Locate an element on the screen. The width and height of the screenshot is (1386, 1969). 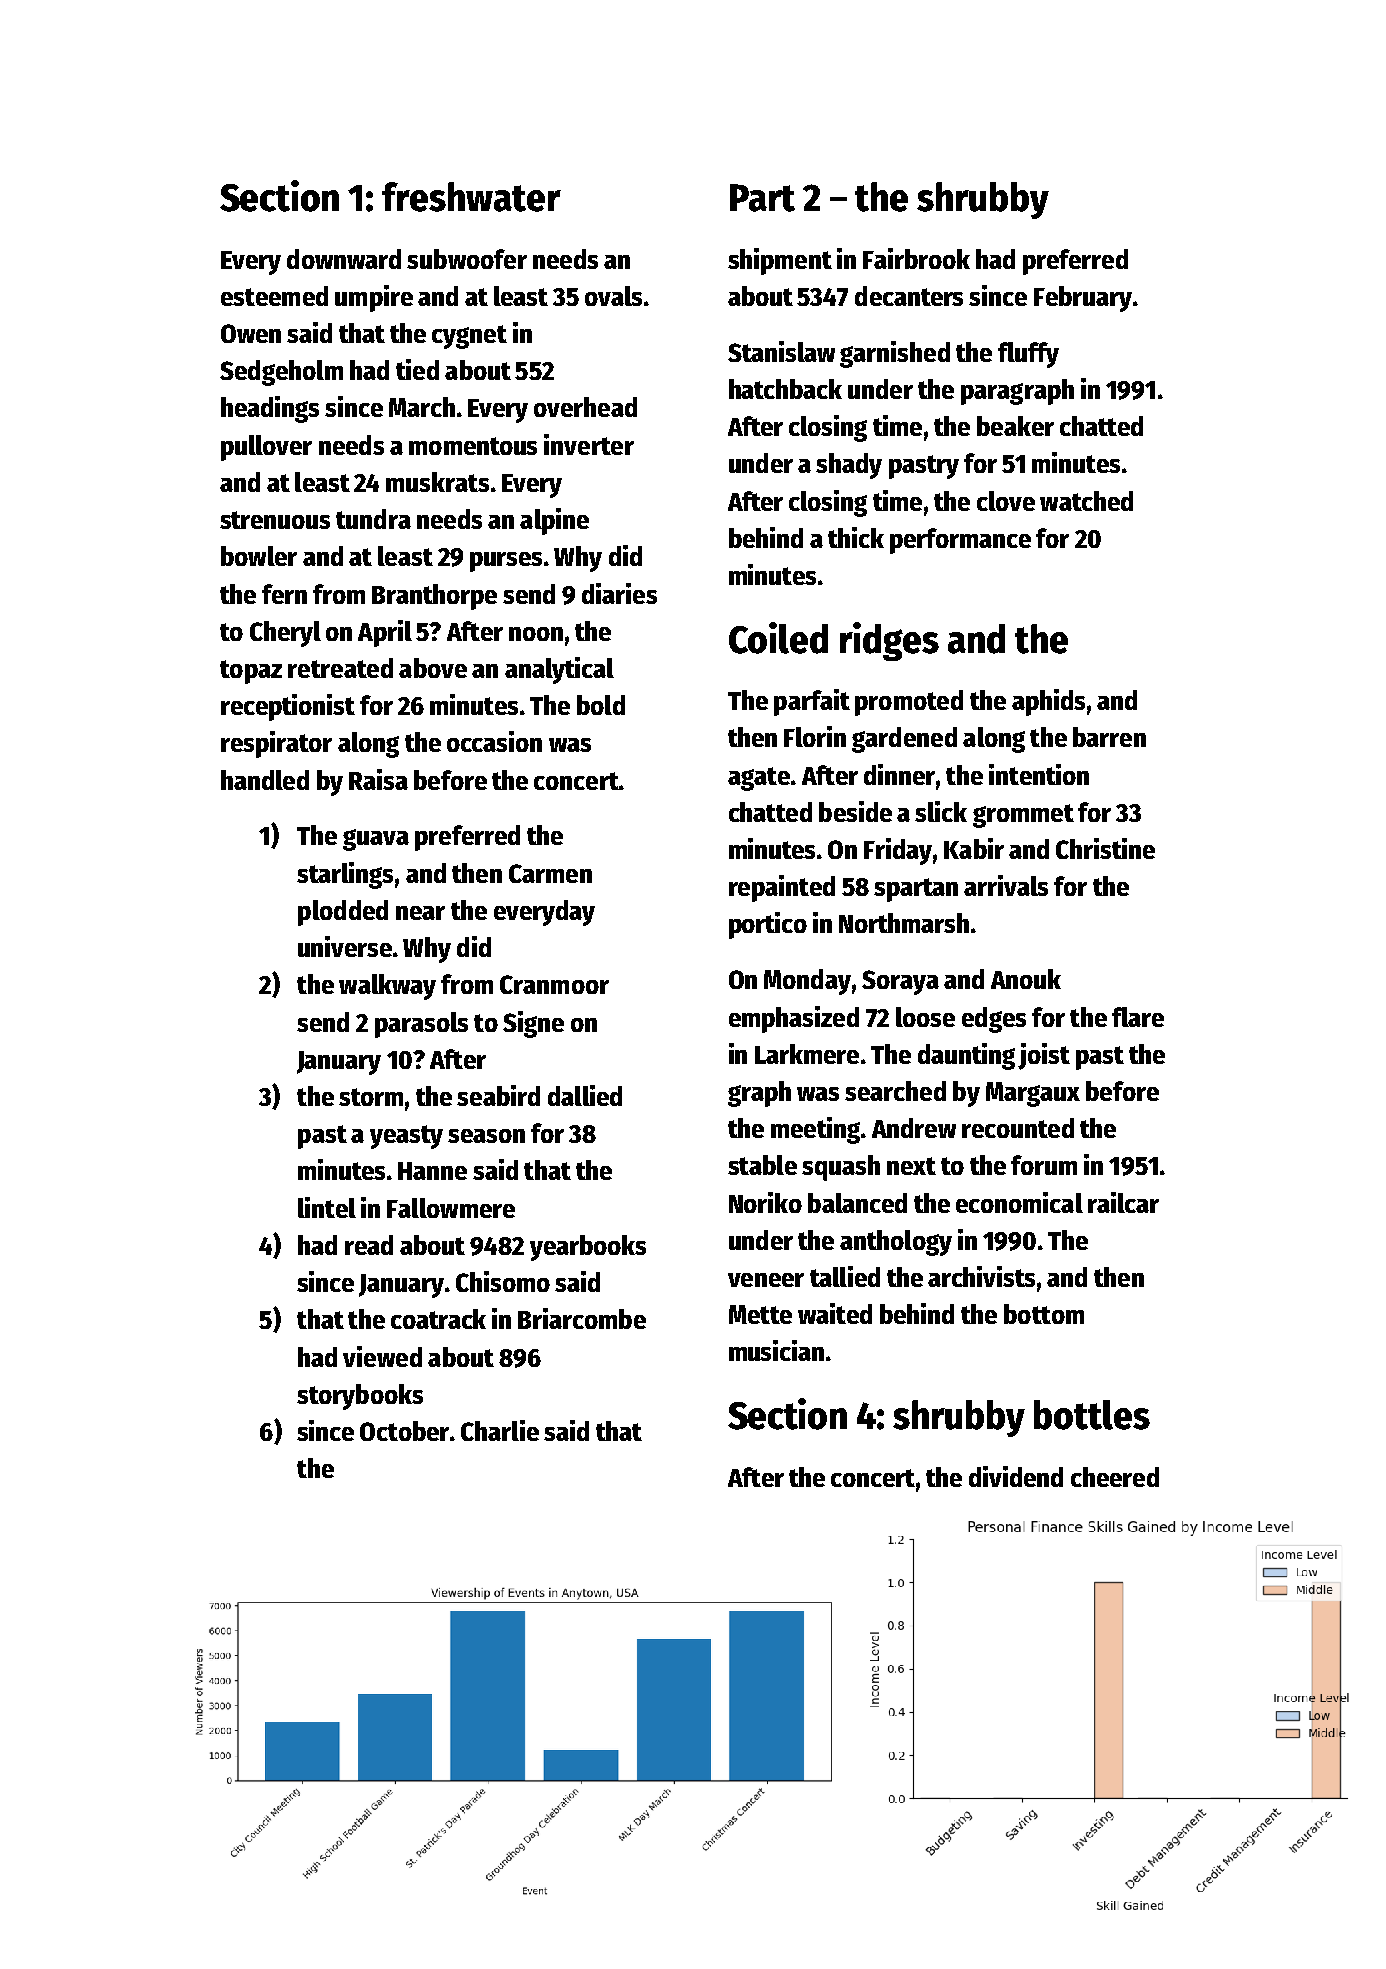
flare is located at coordinates (1138, 1017).
